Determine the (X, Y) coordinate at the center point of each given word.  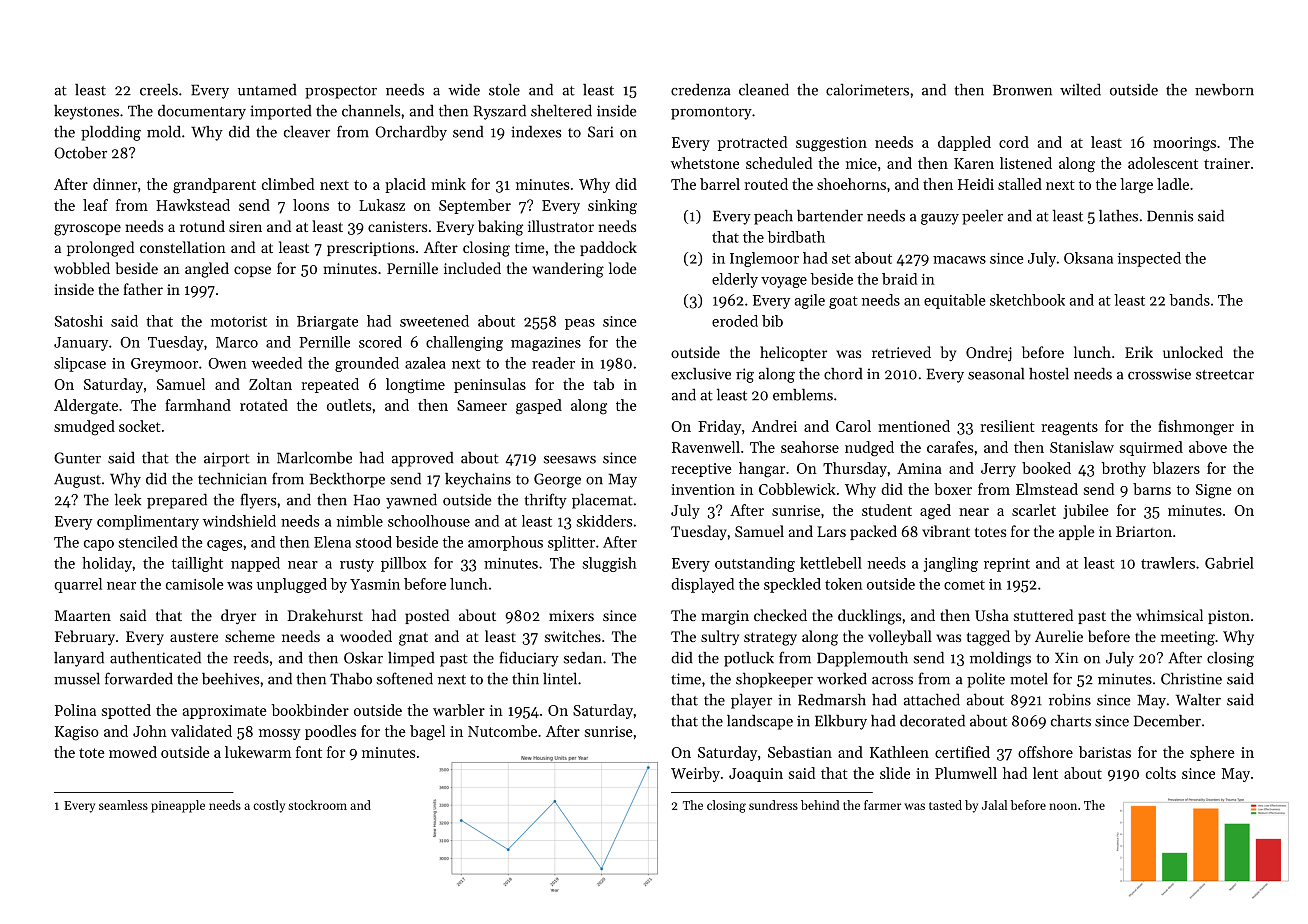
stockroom (317, 805)
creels (159, 90)
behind (820, 805)
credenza (701, 90)
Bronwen (1022, 90)
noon (1063, 806)
